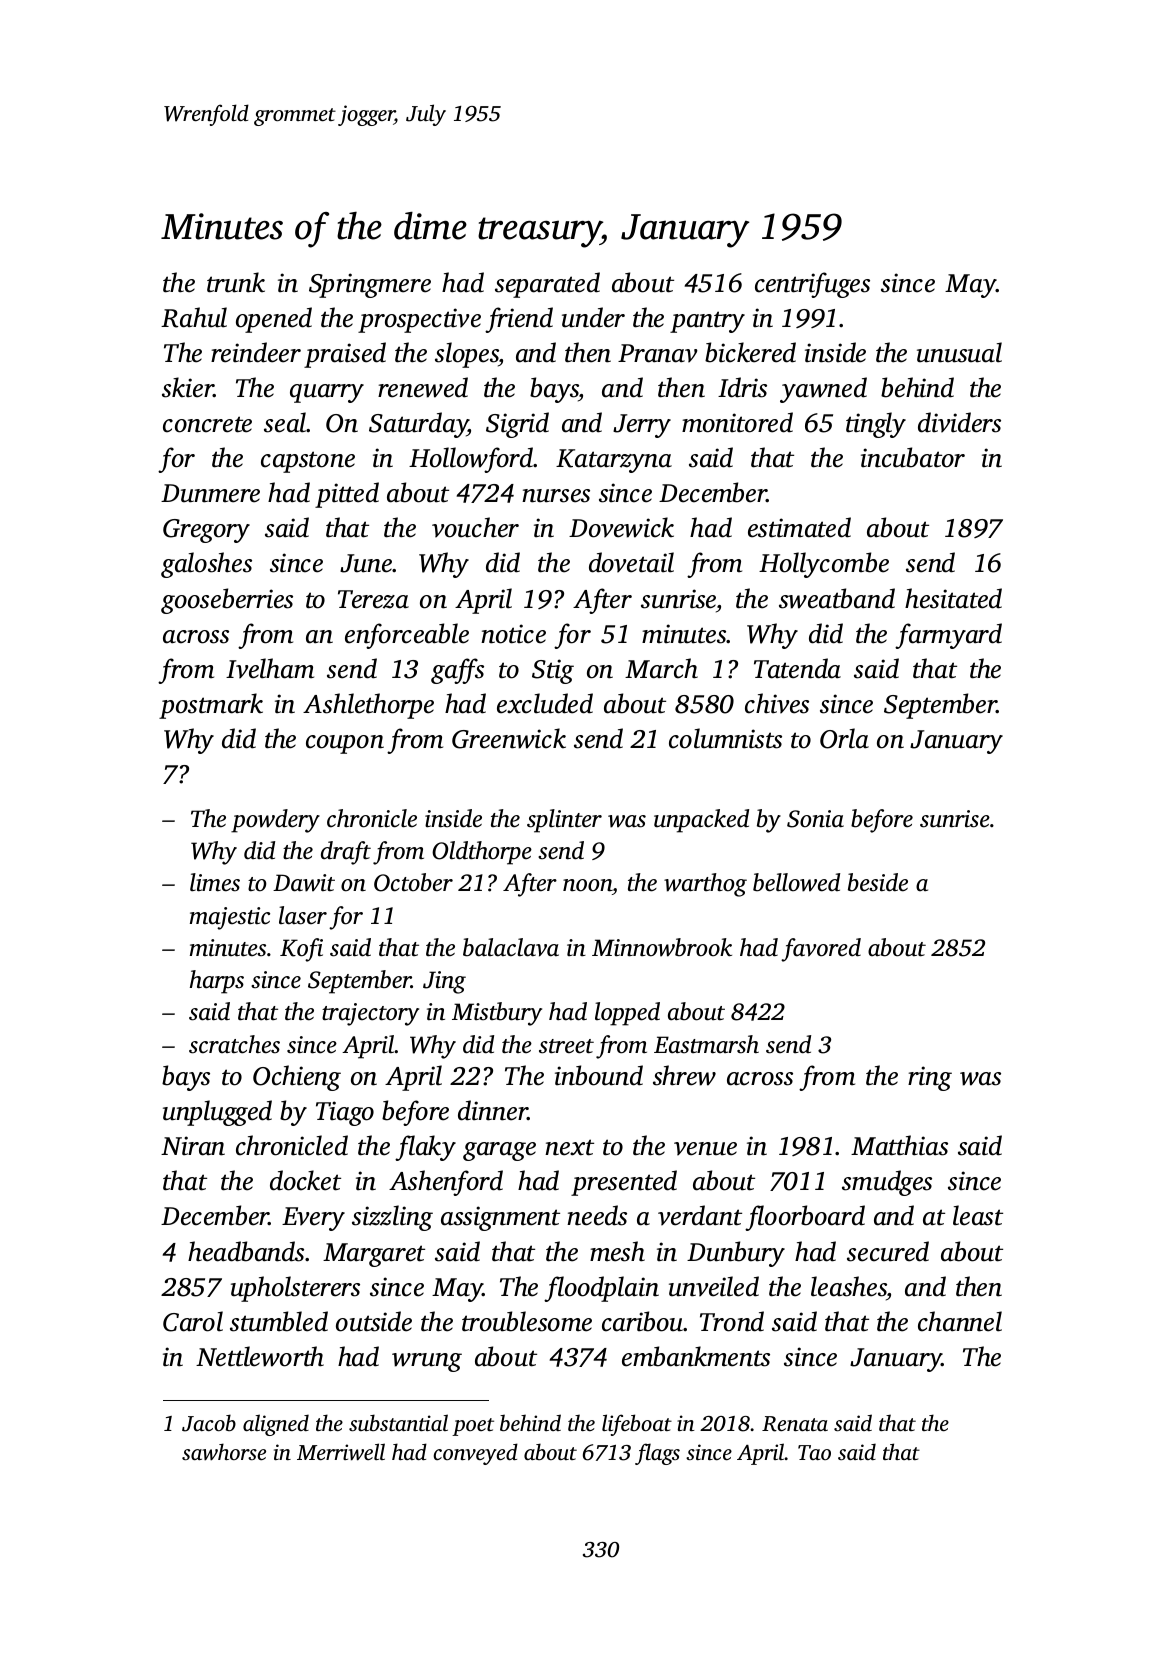 The image size is (1165, 1654). What do you see at coordinates (662, 947) in the page?
I see `Minnowbrook` at bounding box center [662, 947].
